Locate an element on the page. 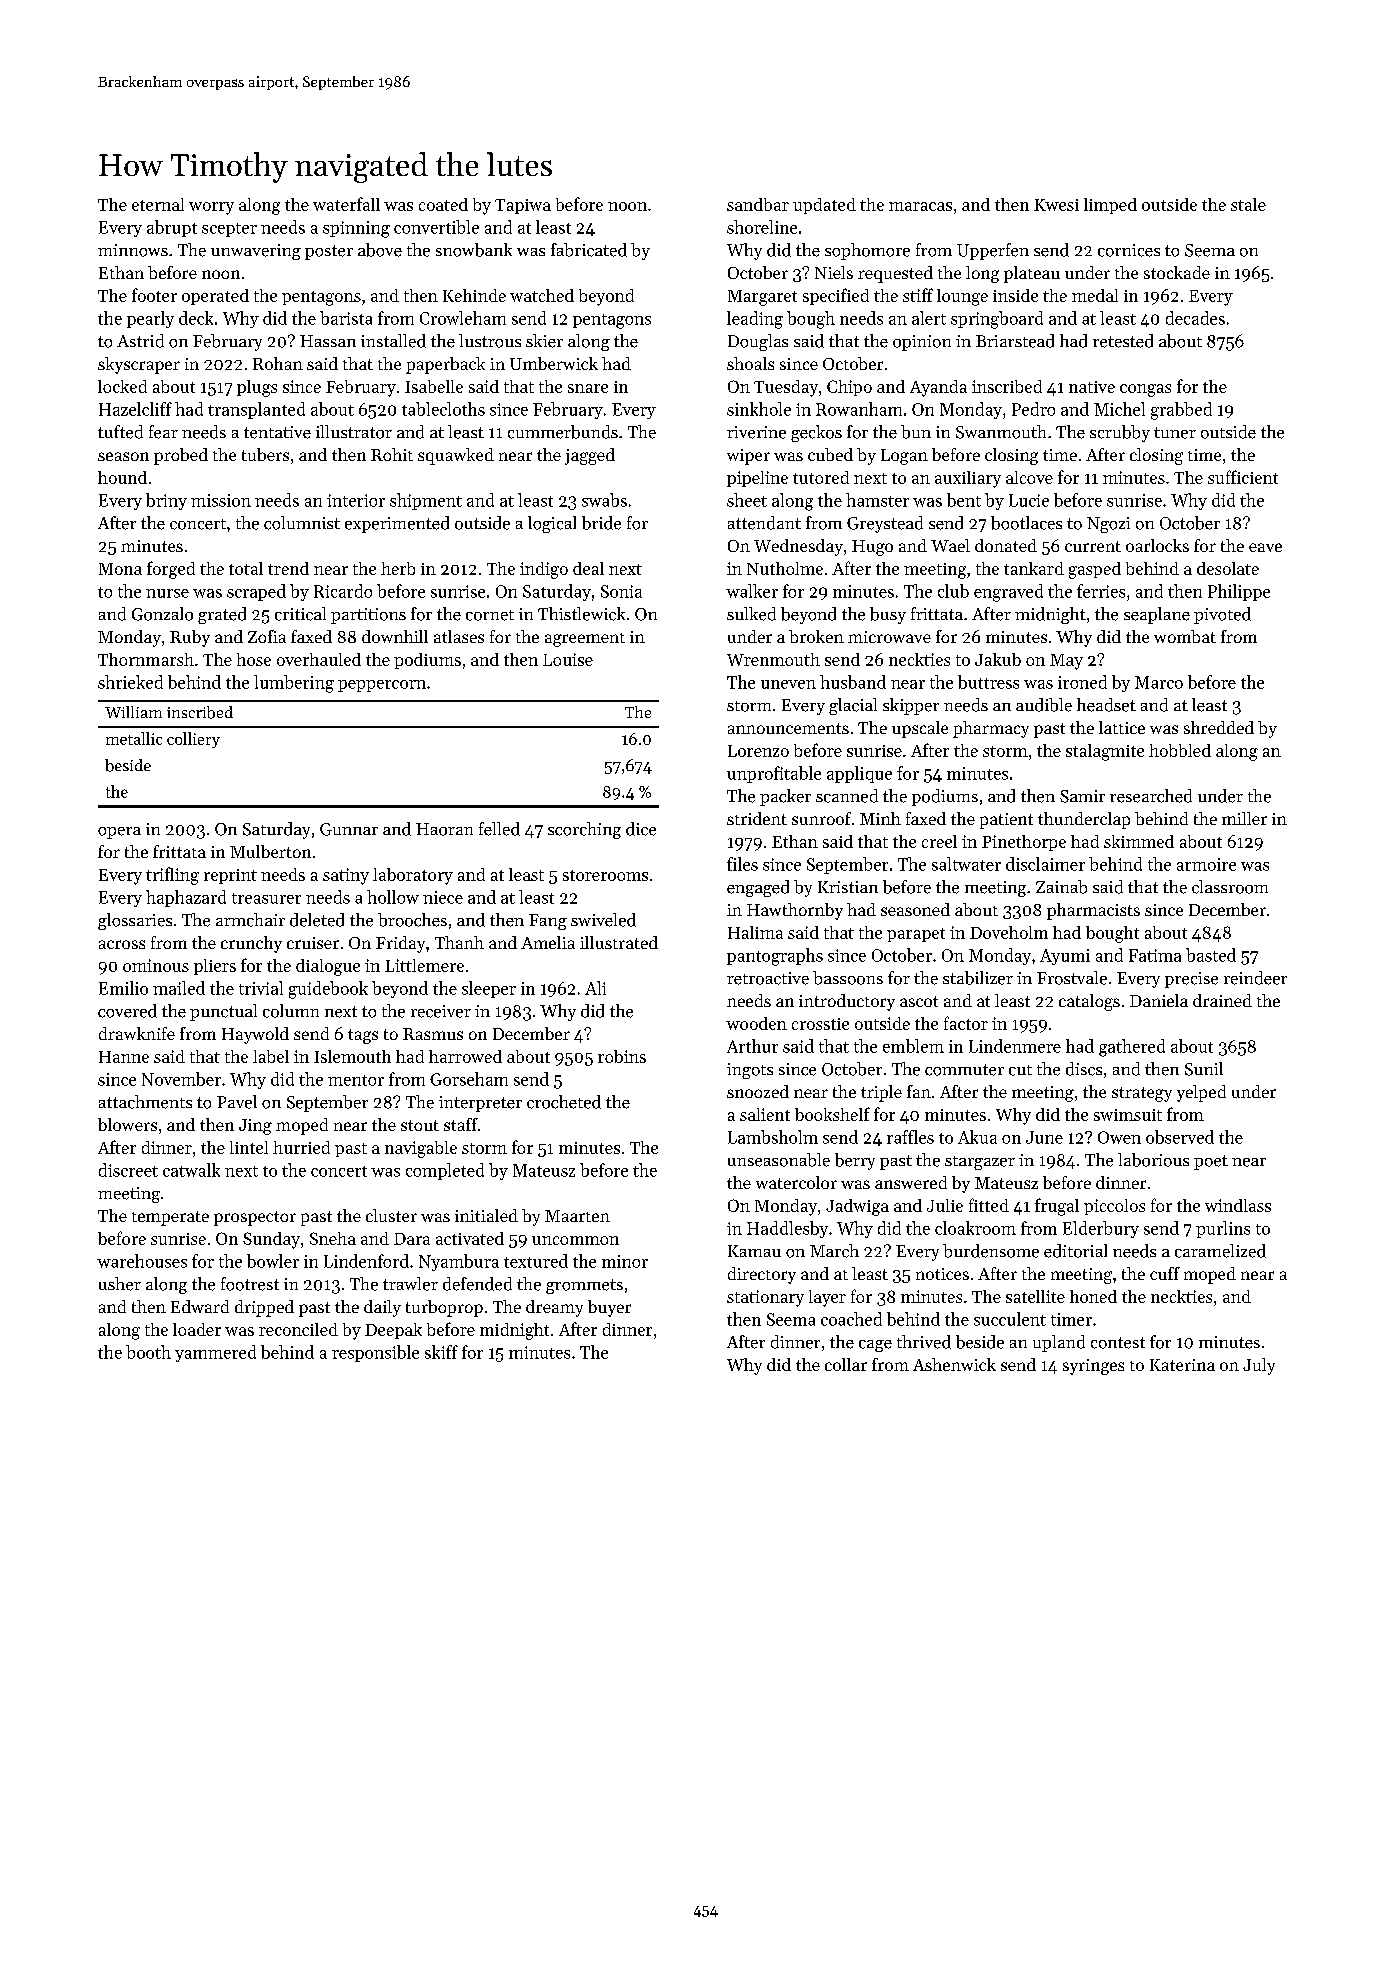 The width and height of the image is (1386, 1969). collar is located at coordinates (846, 1364).
